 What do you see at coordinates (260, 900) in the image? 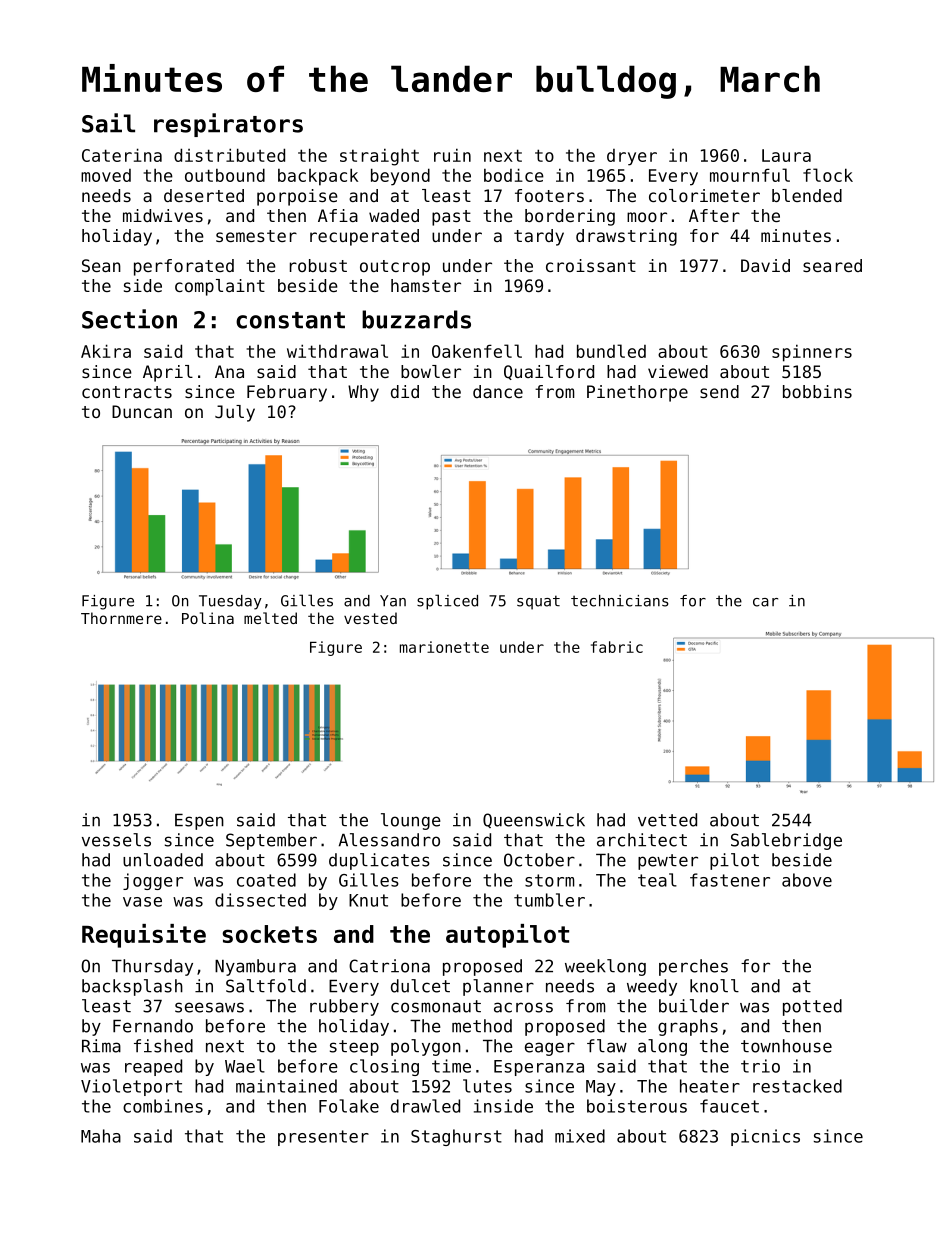
I see `dissected` at bounding box center [260, 900].
